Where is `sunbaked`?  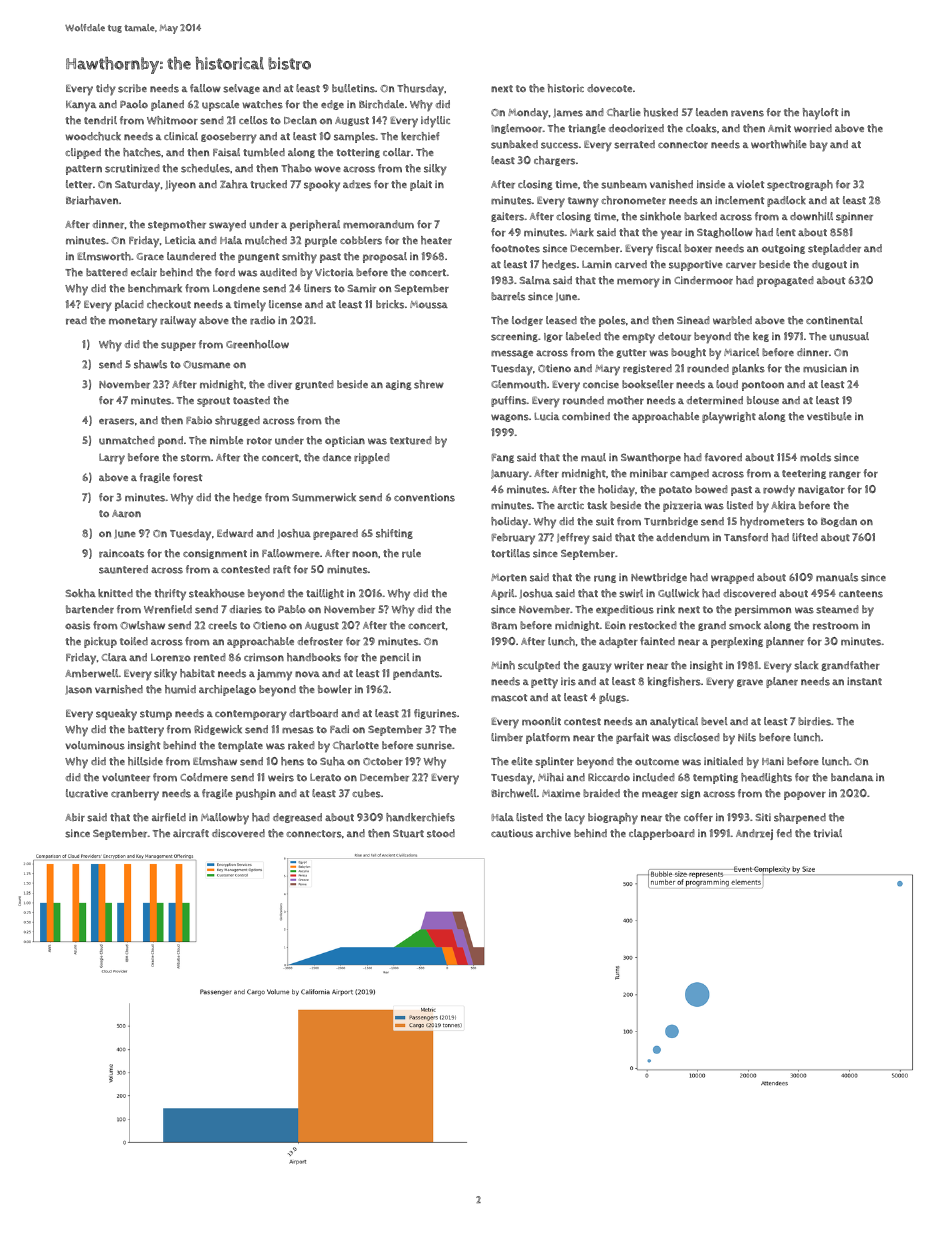 sunbaked is located at coordinates (514, 144).
